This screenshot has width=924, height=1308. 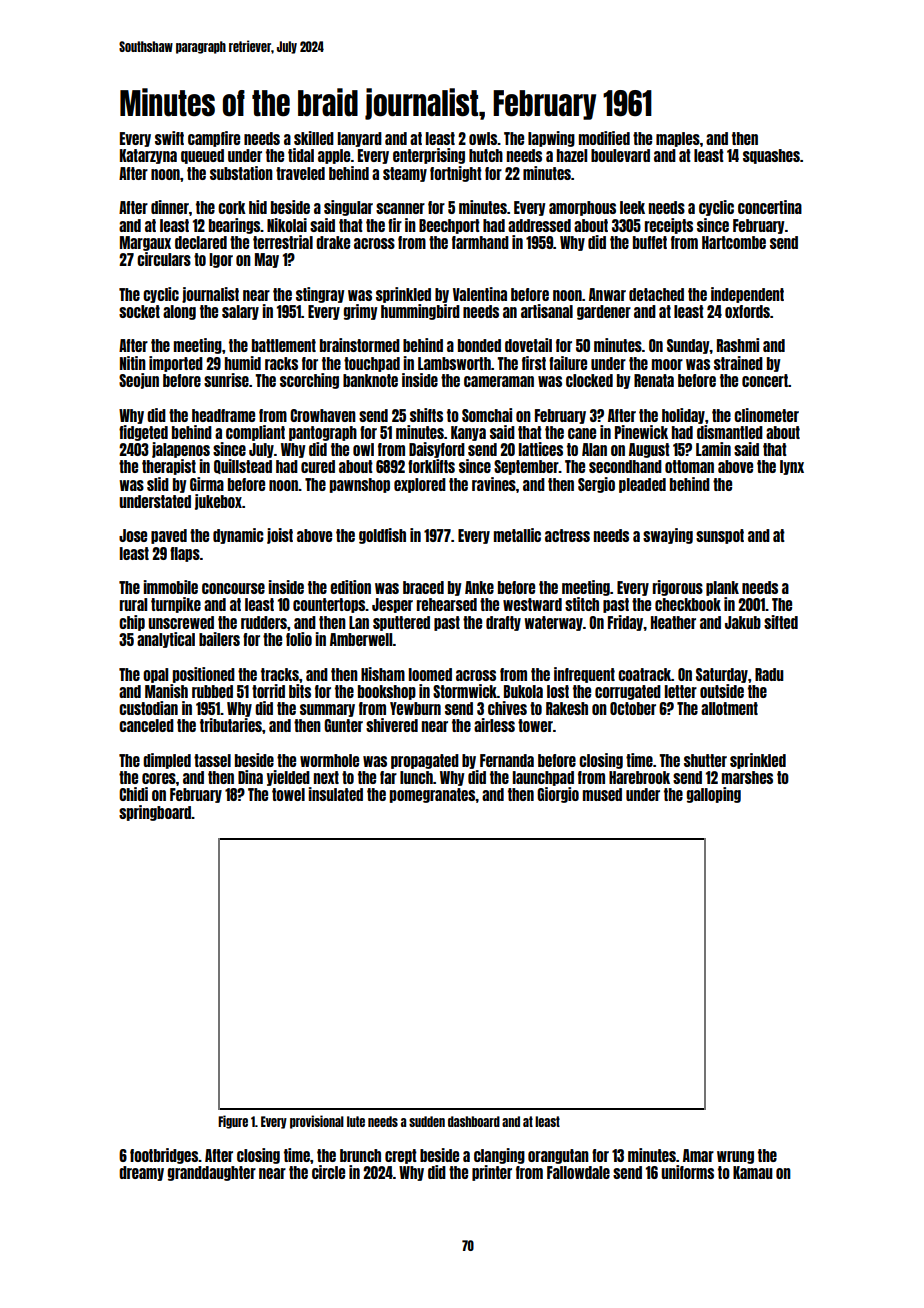 What do you see at coordinates (734, 242) in the screenshot?
I see `Hartcombe` at bounding box center [734, 242].
